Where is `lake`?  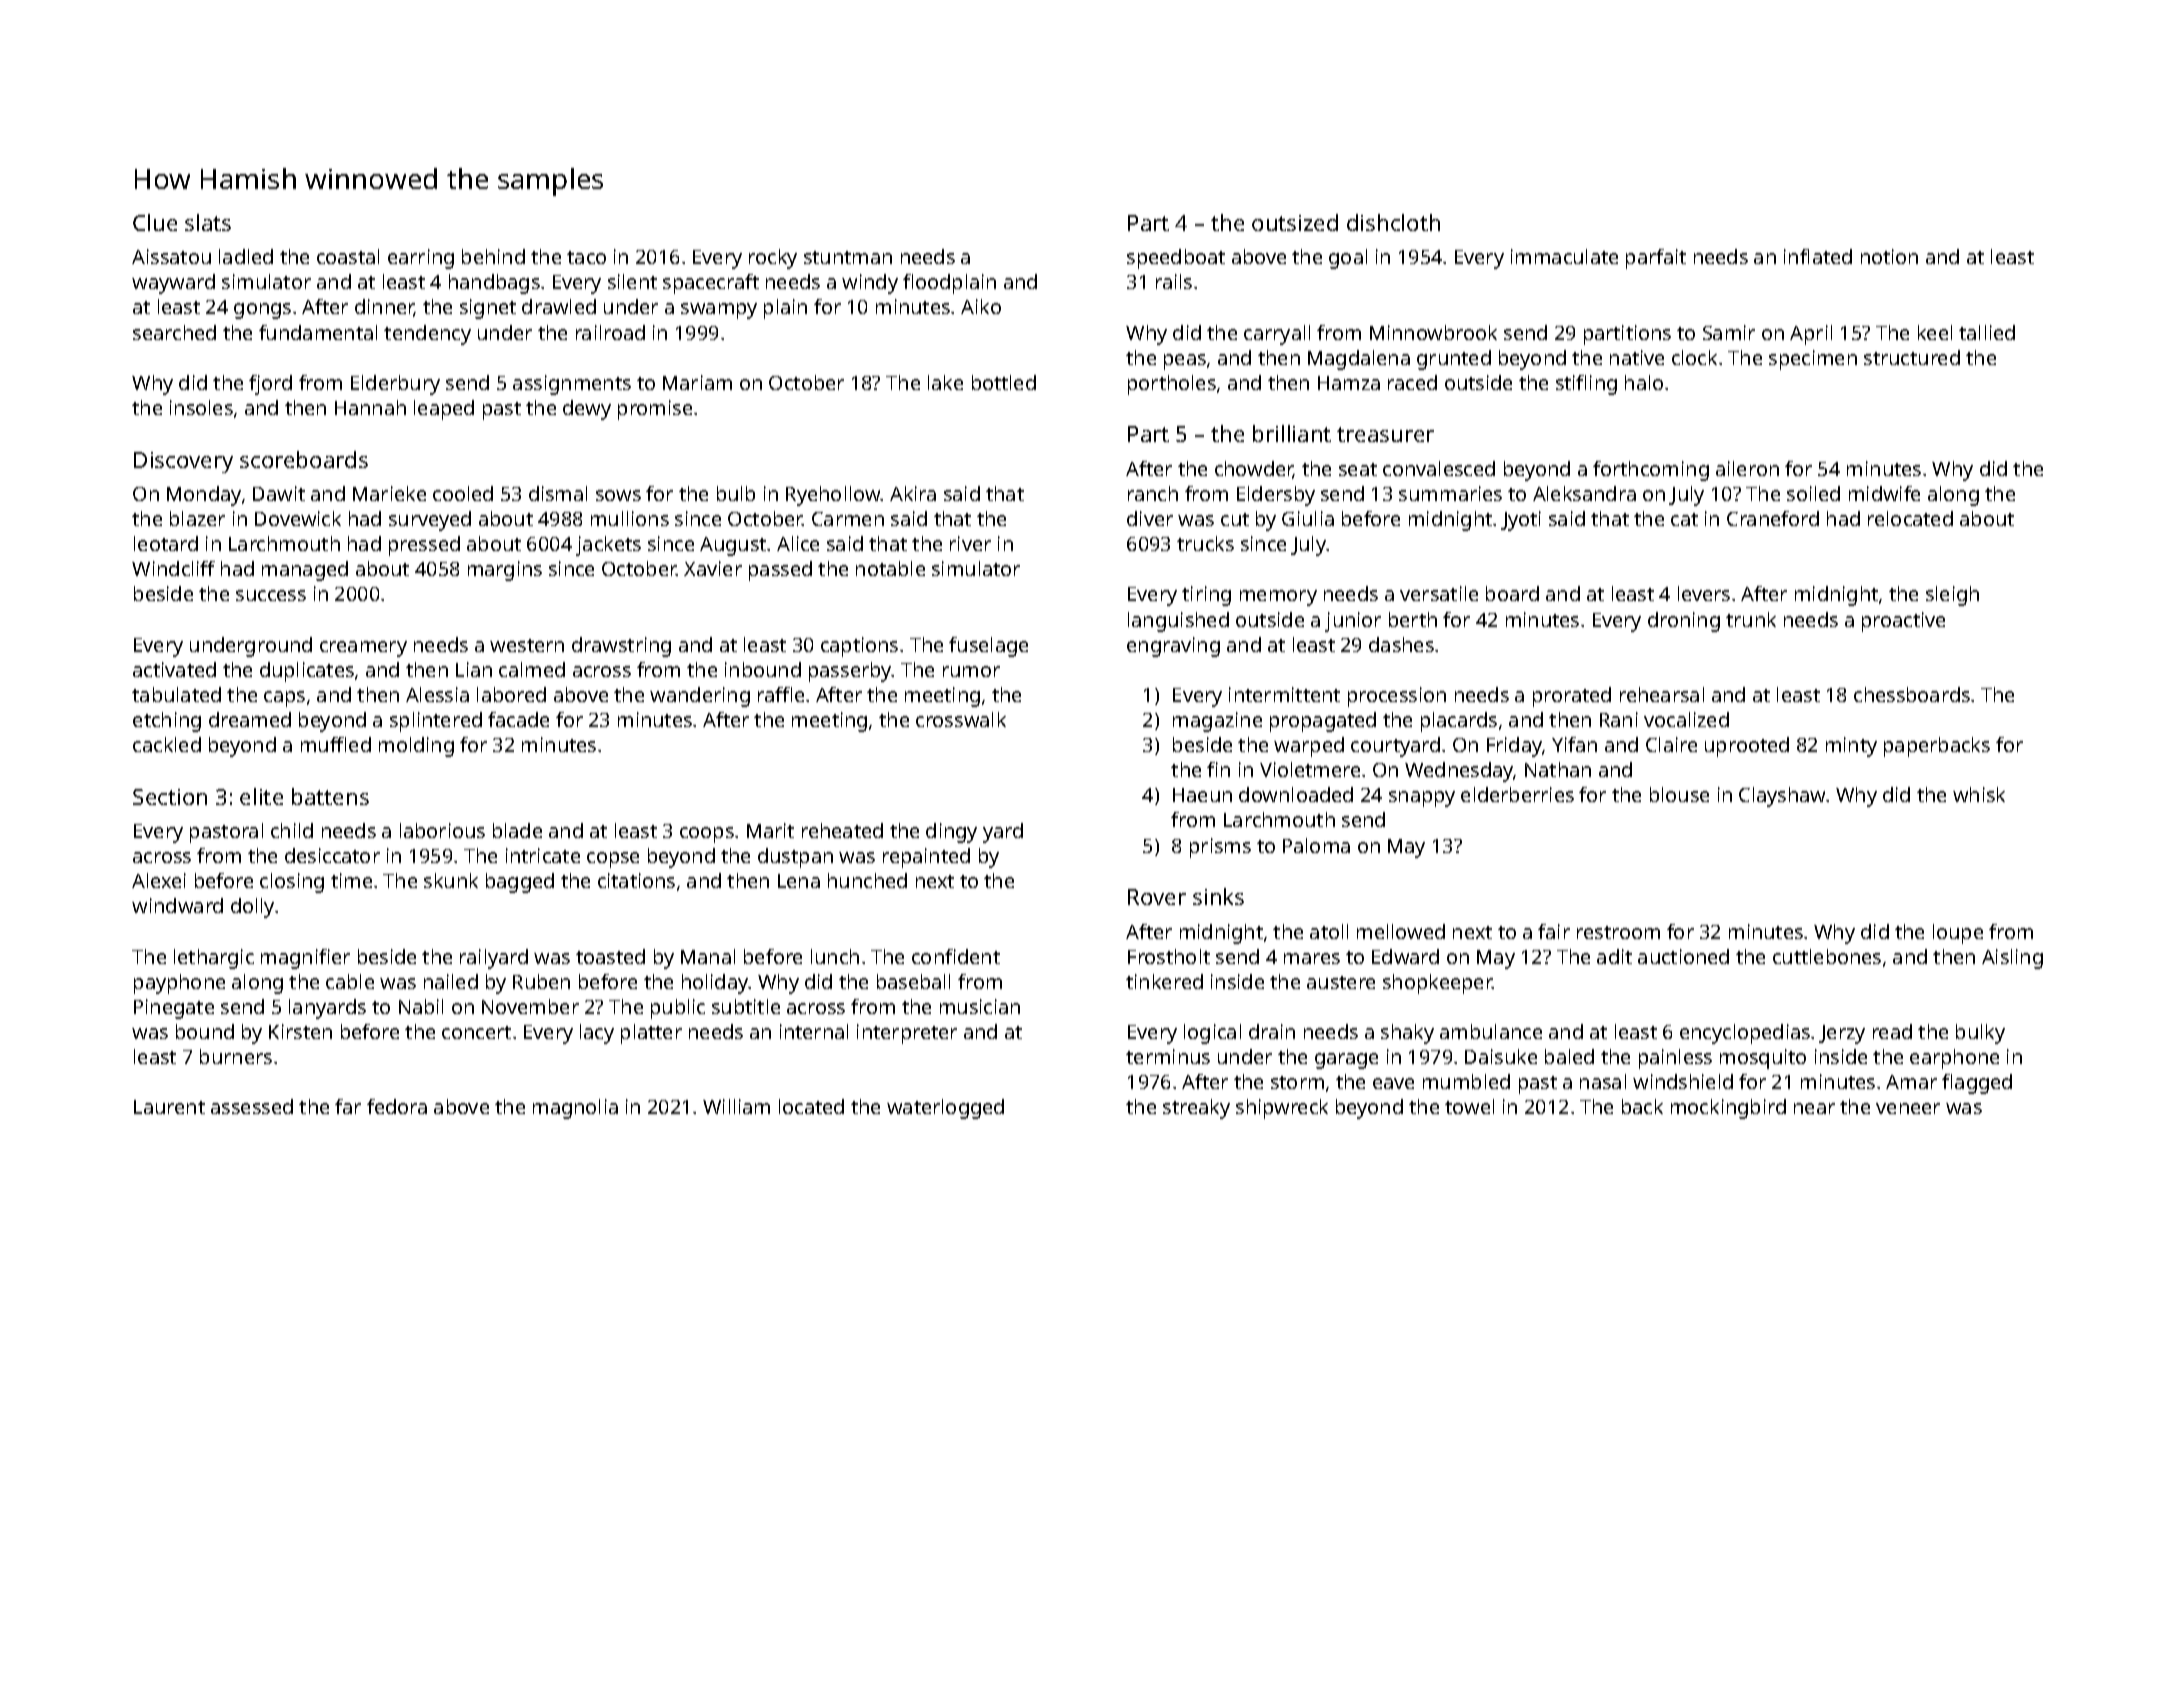
lake is located at coordinates (945, 382).
